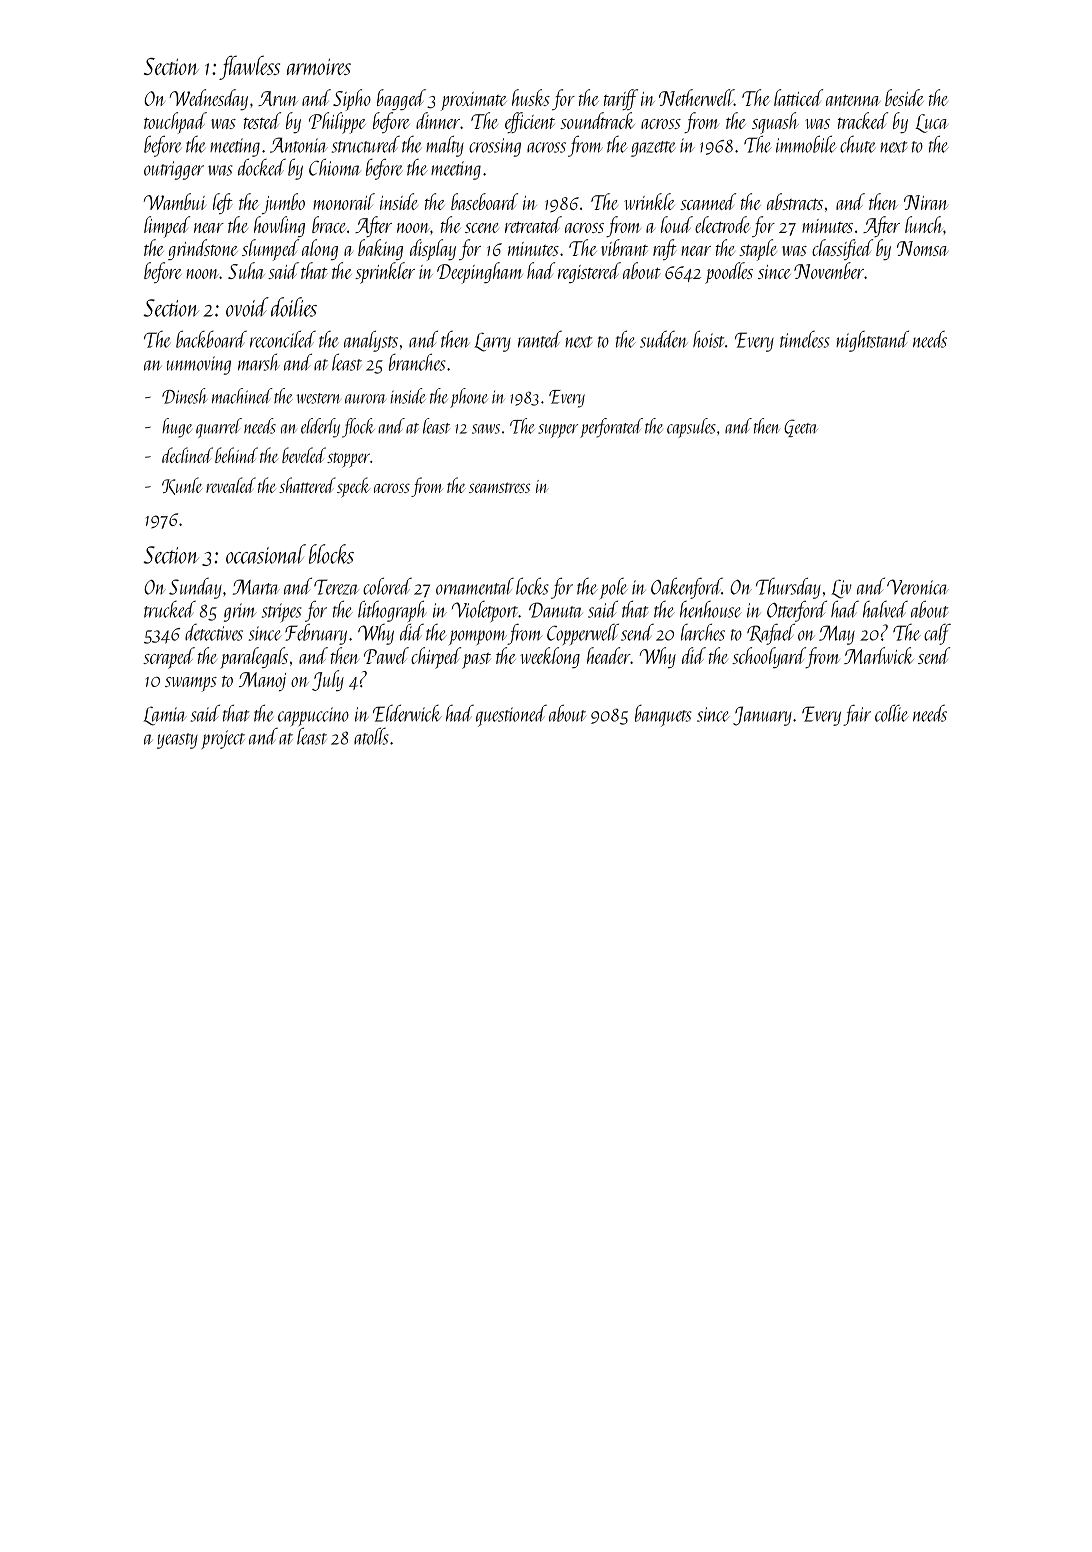 The width and height of the page is (1092, 1552). I want to click on Lamia, so click(165, 716).
